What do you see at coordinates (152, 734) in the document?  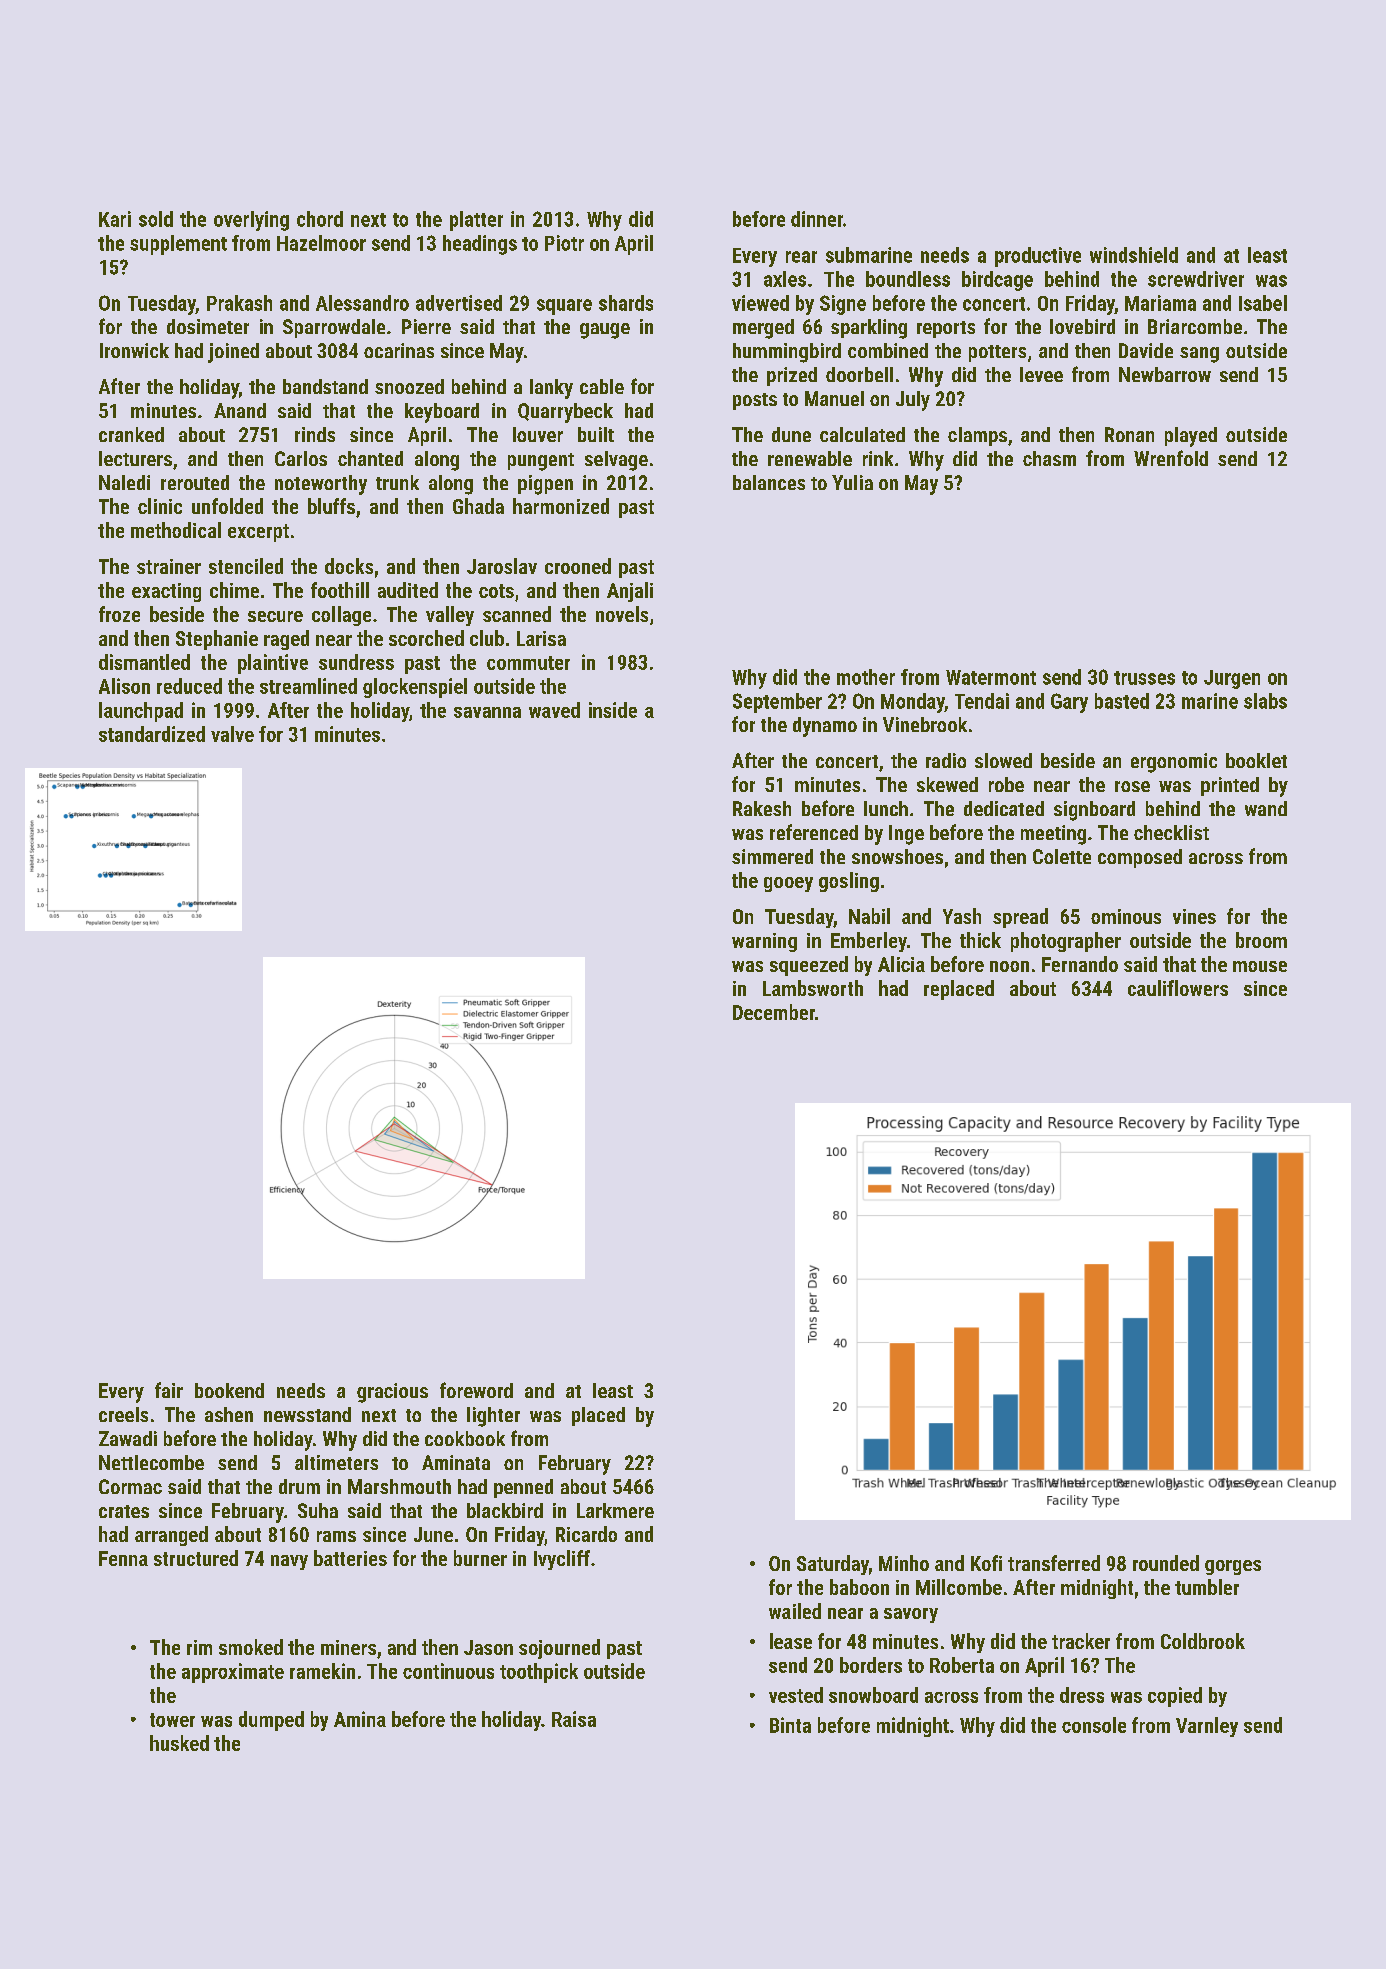 I see `standardized` at bounding box center [152, 734].
